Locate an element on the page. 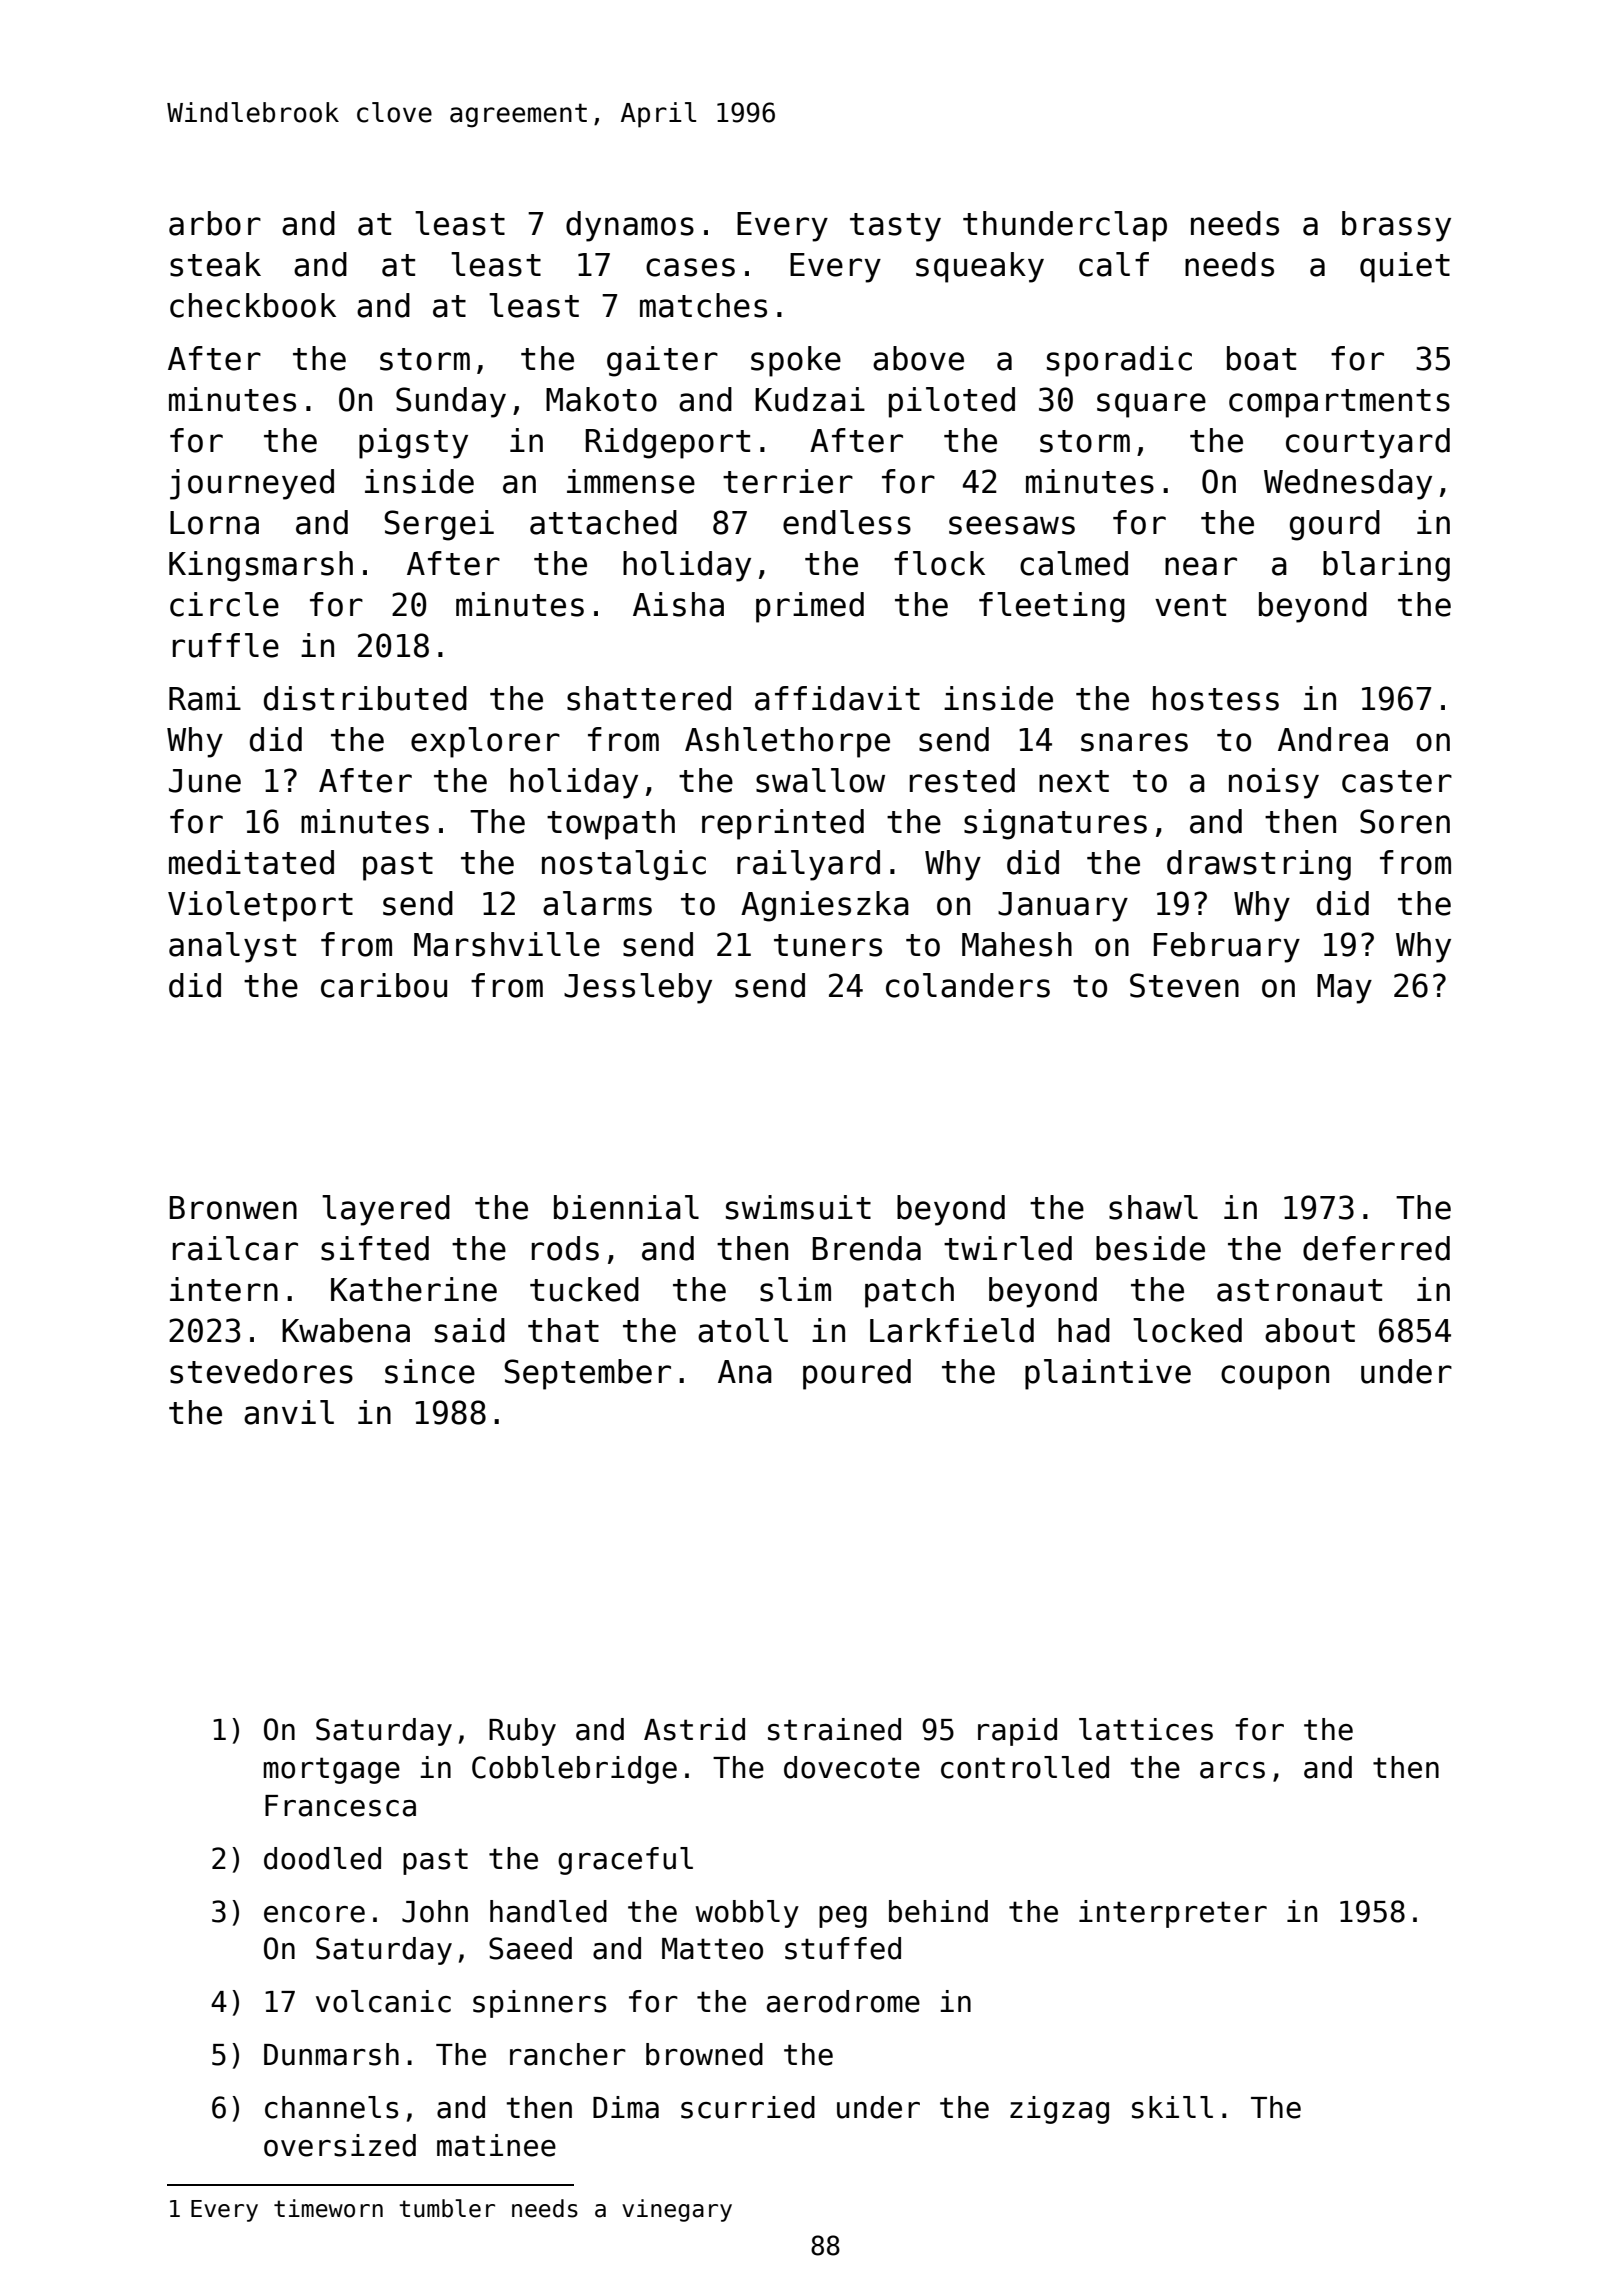 The width and height of the document is (1620, 2292). Rami is located at coordinates (205, 698).
